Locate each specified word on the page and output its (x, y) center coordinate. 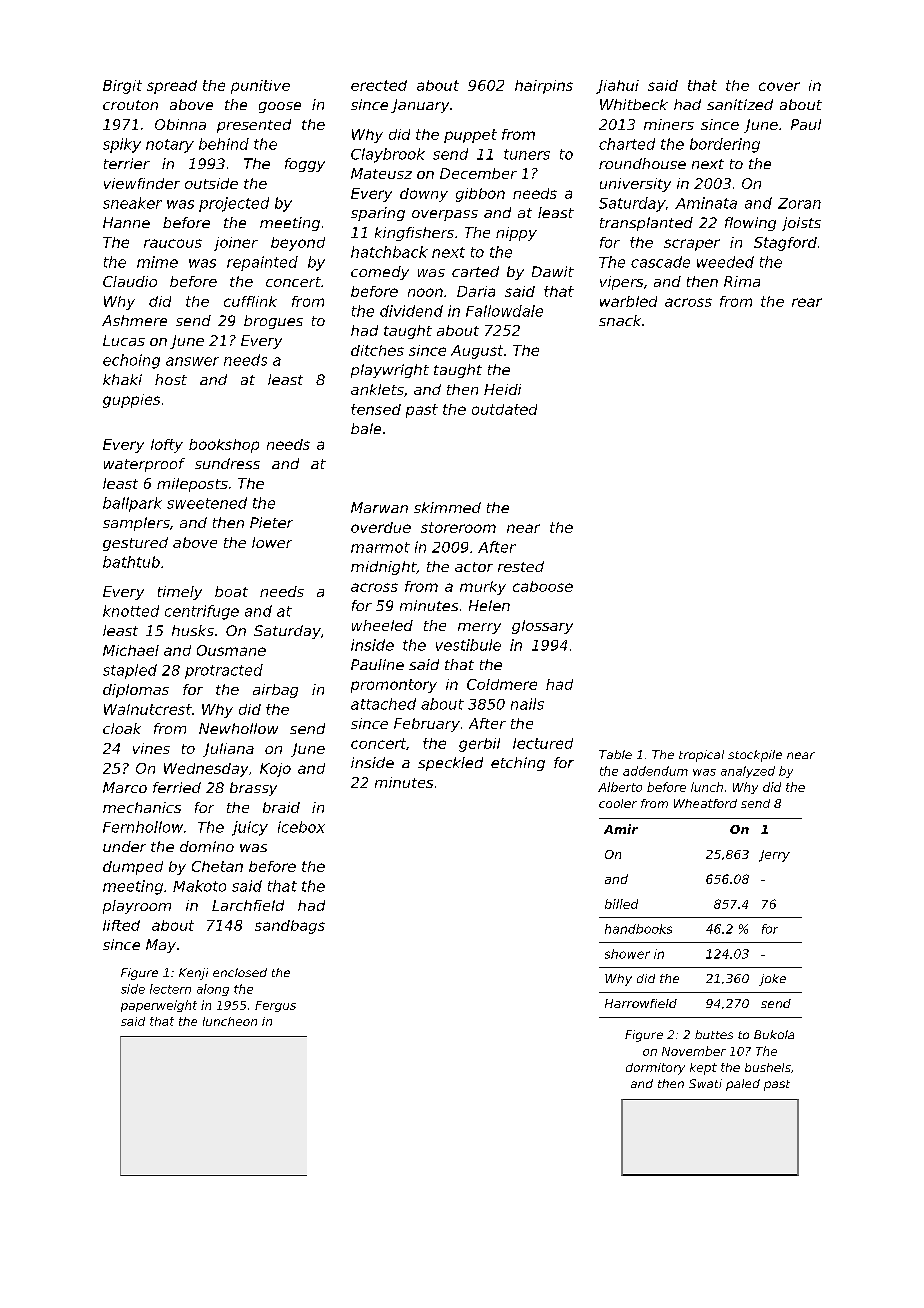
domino (207, 846)
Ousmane (231, 650)
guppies (131, 401)
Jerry (774, 856)
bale (366, 428)
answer (192, 361)
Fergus (275, 1006)
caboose (543, 586)
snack (620, 320)
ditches (377, 350)
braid (281, 807)
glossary (542, 627)
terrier (127, 163)
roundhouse (642, 163)
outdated (504, 409)
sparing (378, 214)
